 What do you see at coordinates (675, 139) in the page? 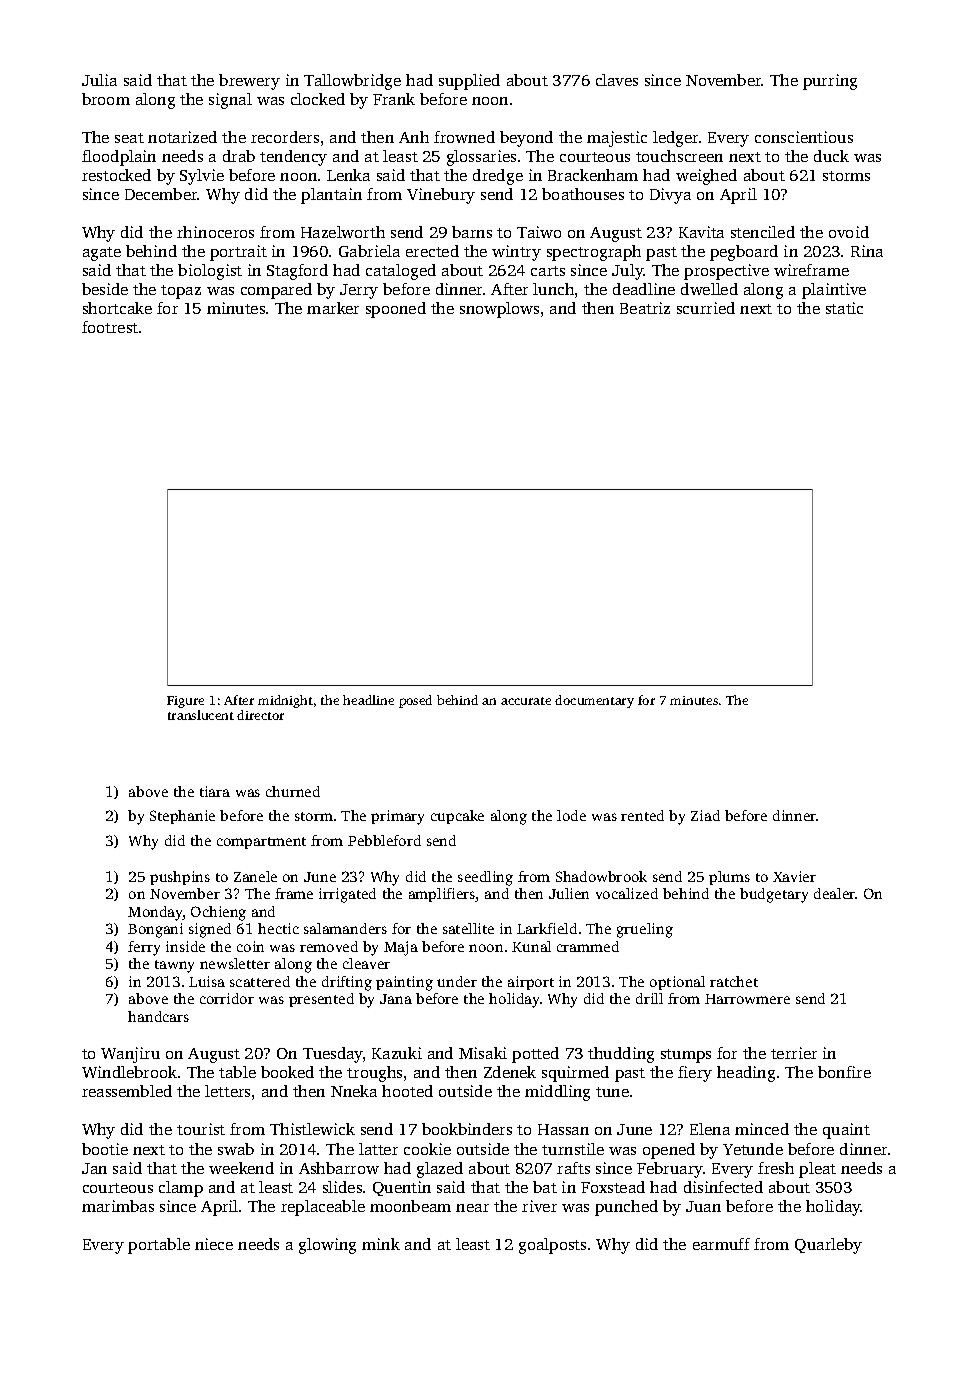
I see `ledger` at bounding box center [675, 139].
